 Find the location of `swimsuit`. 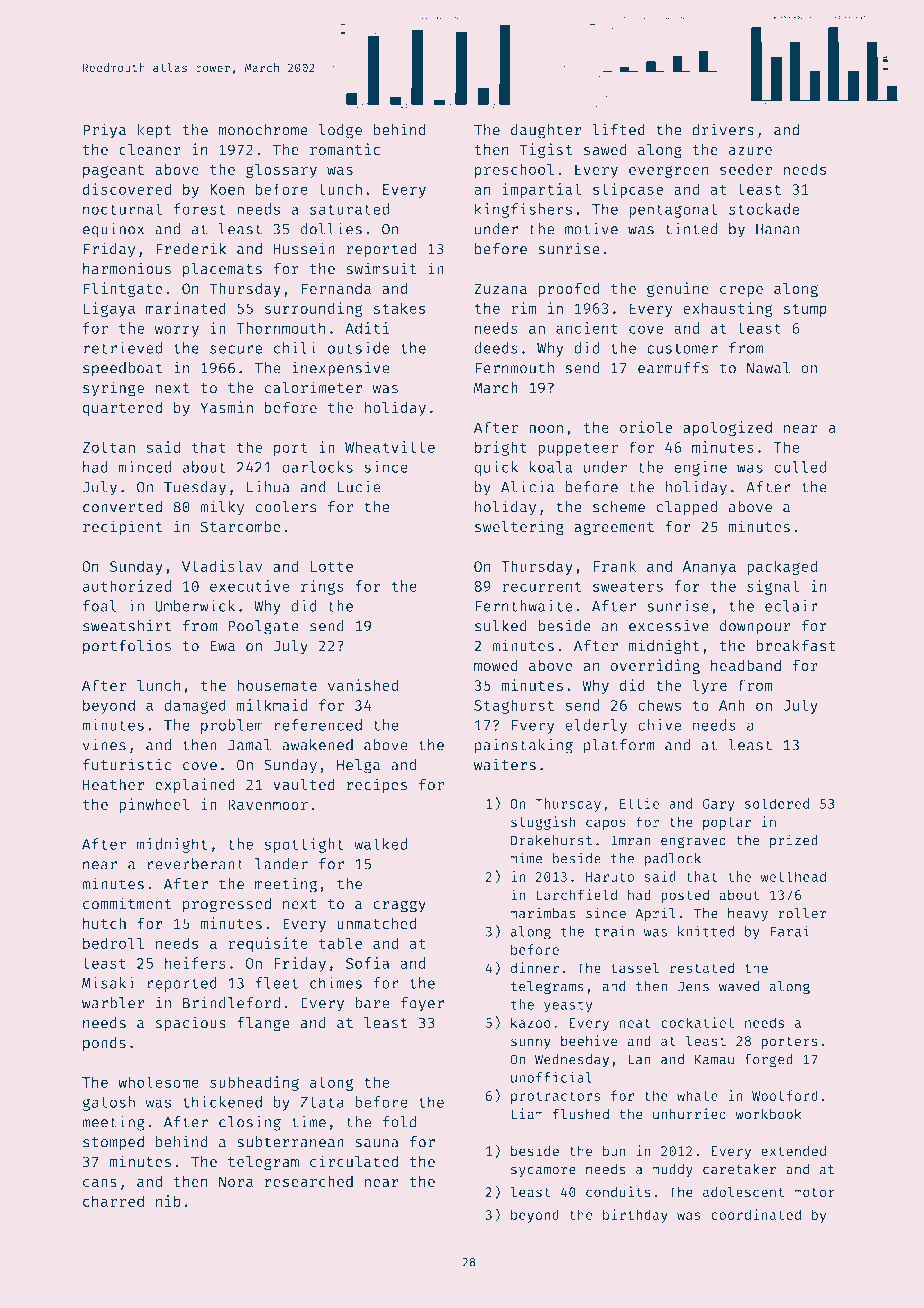

swimsuit is located at coordinates (381, 268).
